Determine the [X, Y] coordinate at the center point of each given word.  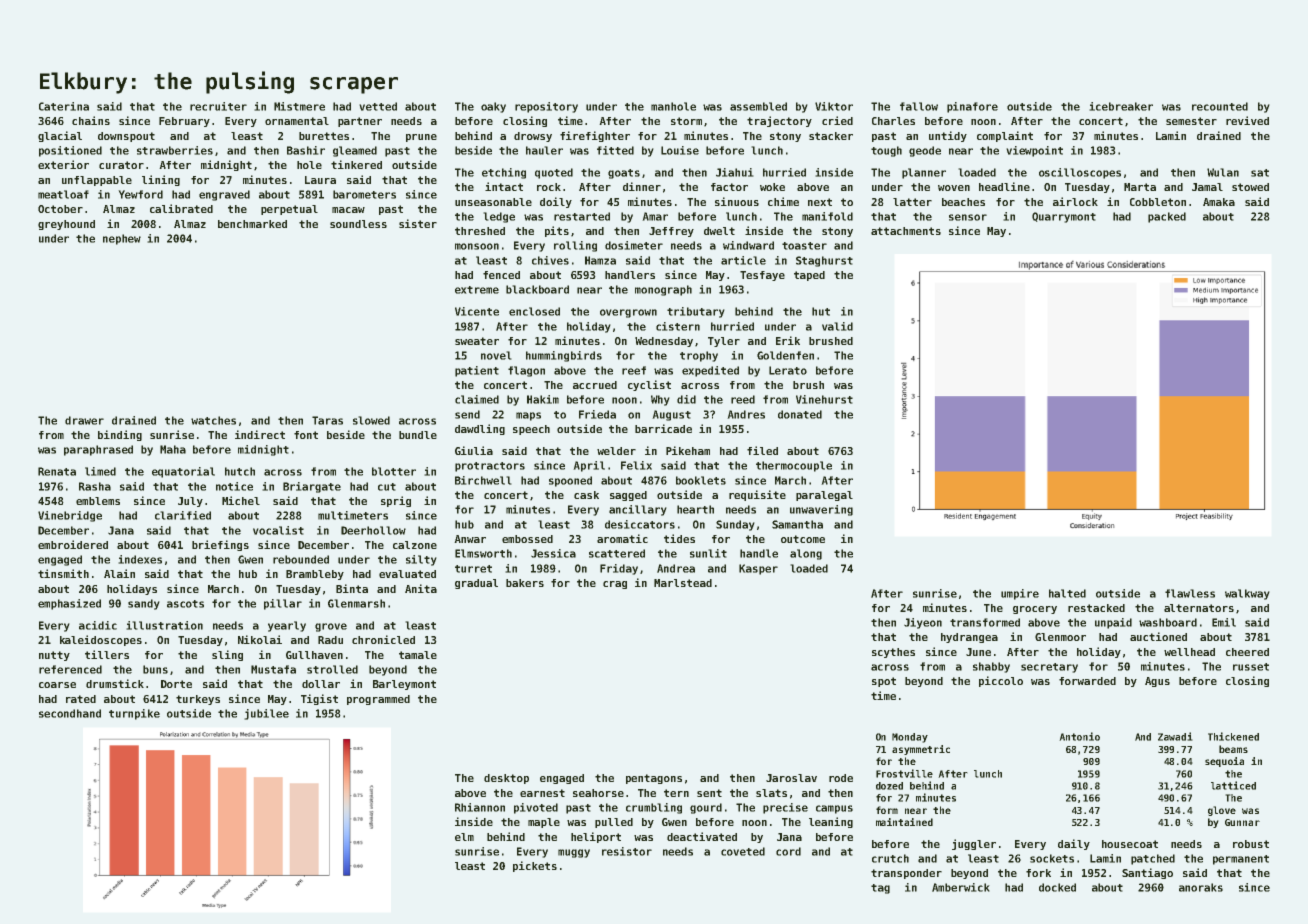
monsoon [477, 246]
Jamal [1207, 187]
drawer [84, 420]
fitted [615, 150]
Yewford [140, 194]
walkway [1247, 594]
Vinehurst [824, 399]
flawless [1190, 593]
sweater [477, 341]
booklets [701, 480]
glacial [60, 136]
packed [1167, 217]
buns [155, 669]
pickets [535, 866]
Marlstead [683, 583]
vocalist [278, 530]
